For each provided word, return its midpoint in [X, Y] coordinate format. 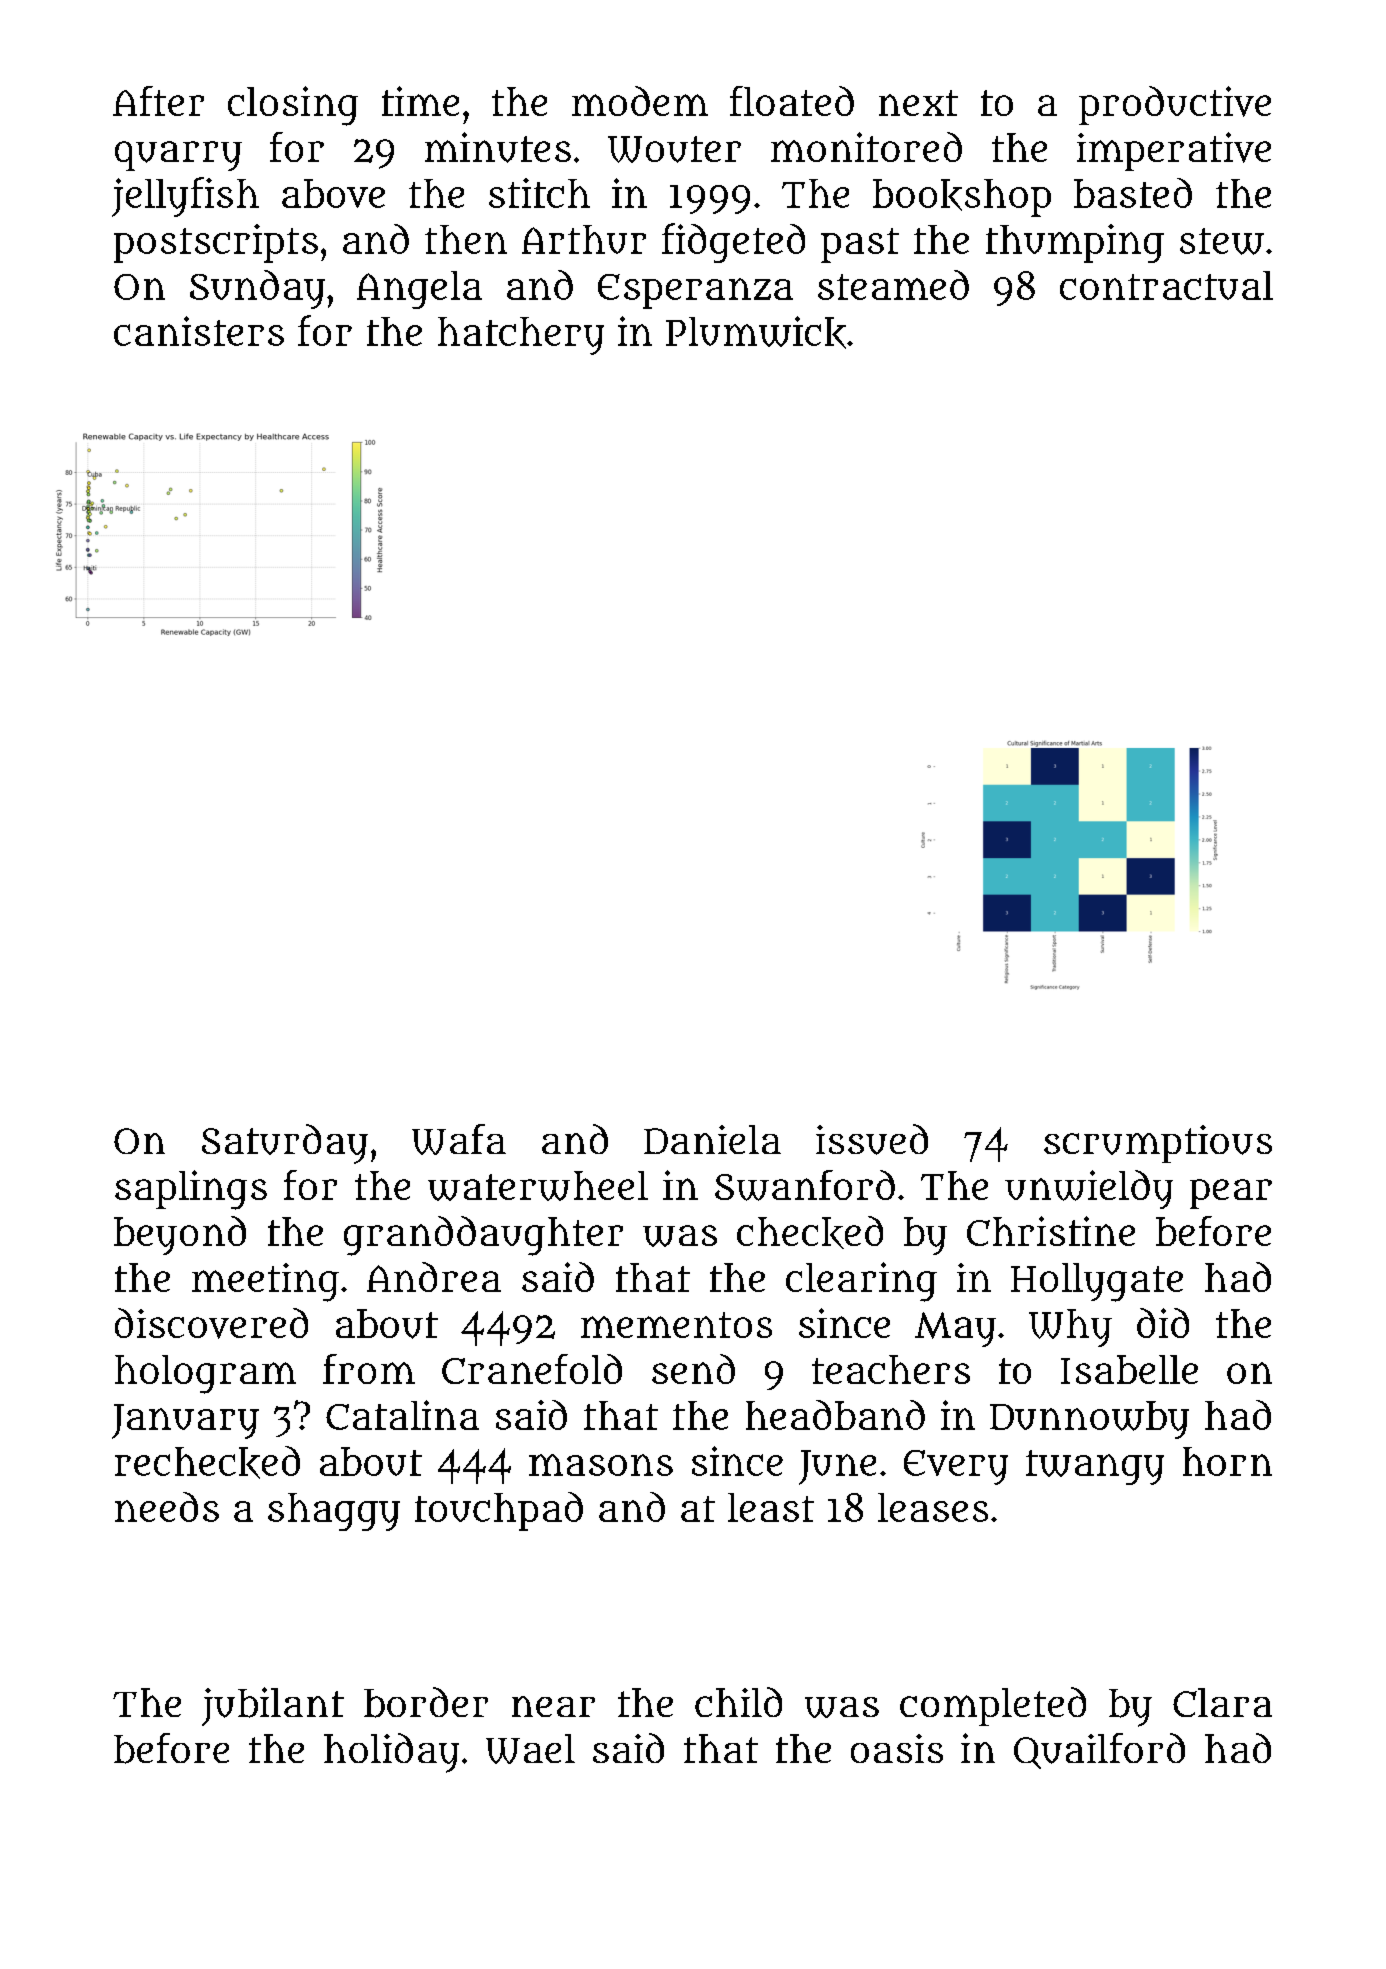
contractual [1166, 285]
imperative [1174, 151]
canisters [199, 331]
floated [792, 101]
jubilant [273, 1706]
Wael [530, 1749]
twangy [1095, 1467]
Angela [419, 290]
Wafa [459, 1139]
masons [601, 1465]
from [369, 1369]
